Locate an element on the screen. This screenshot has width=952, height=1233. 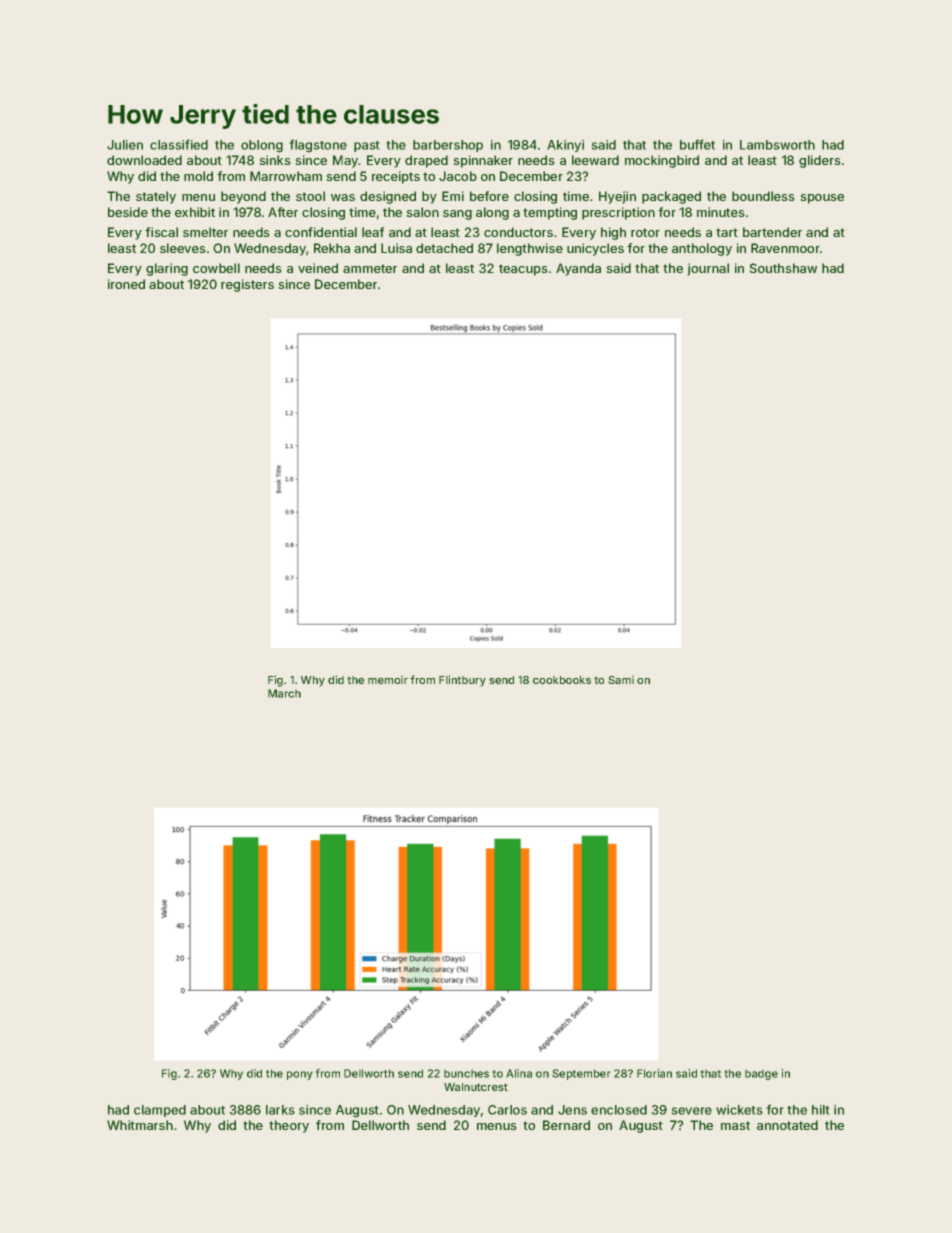
classified is located at coordinates (179, 144).
